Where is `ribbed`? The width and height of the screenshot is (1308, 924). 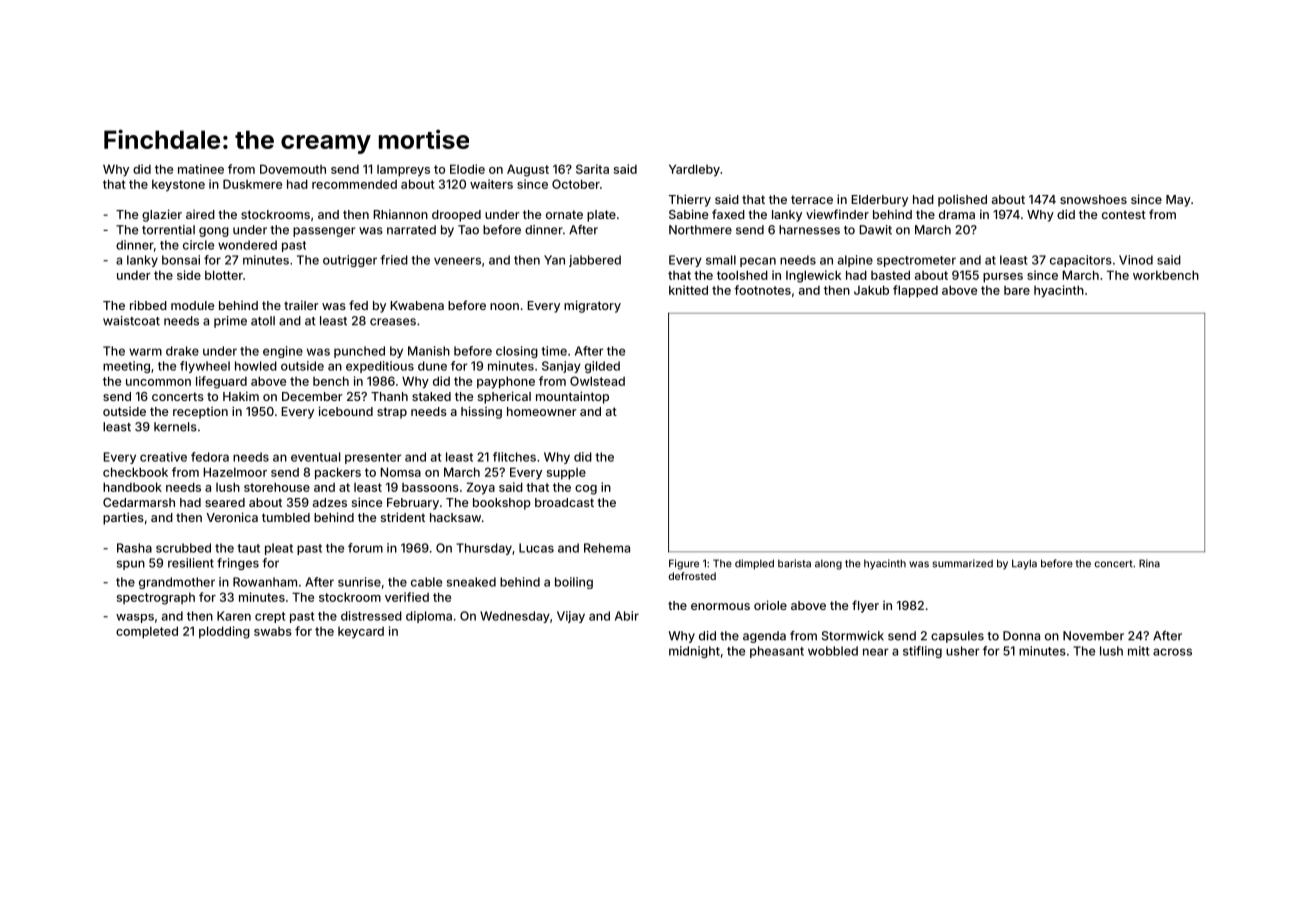
ribbed is located at coordinates (148, 305).
